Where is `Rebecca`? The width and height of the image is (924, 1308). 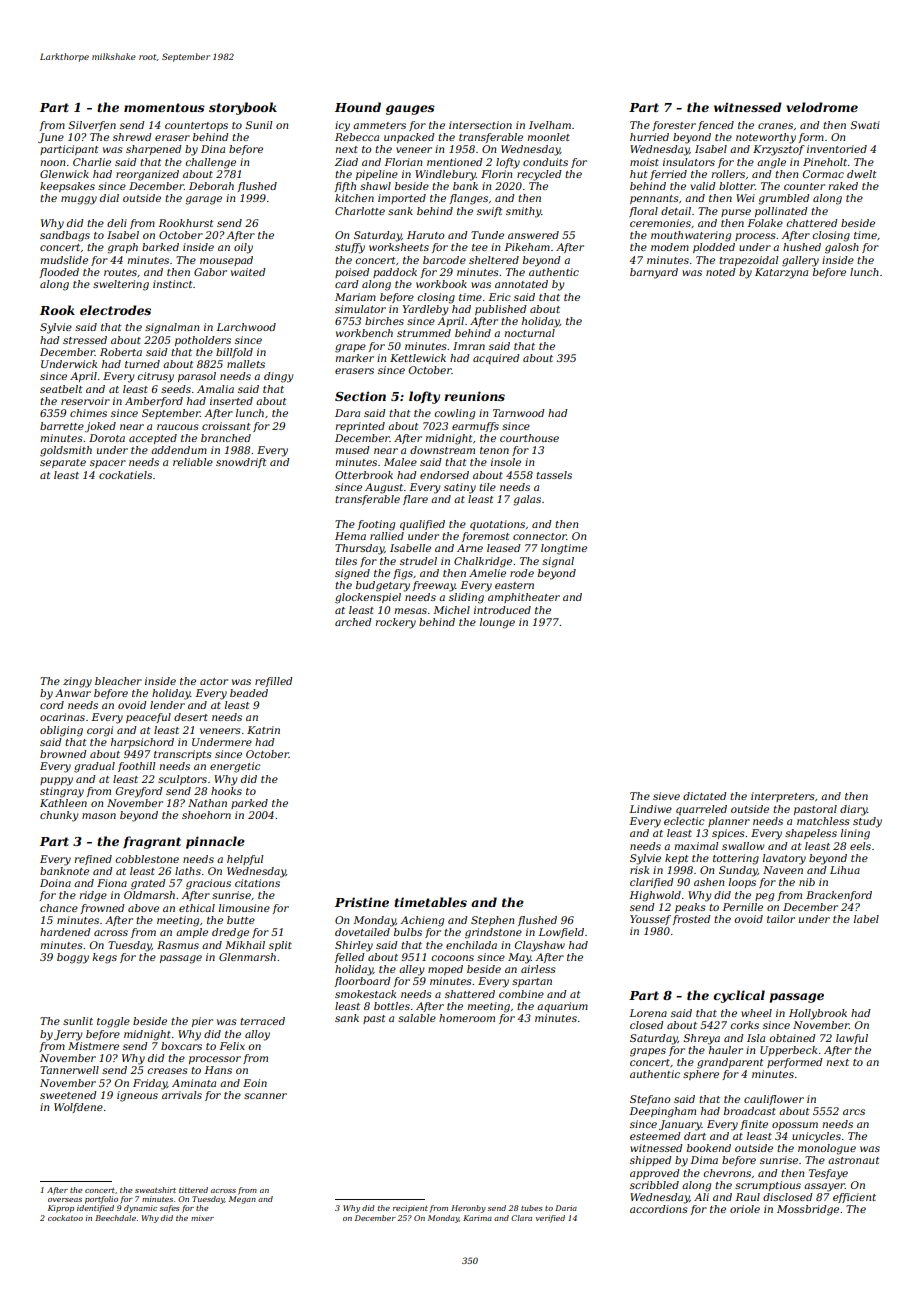
Rebecca is located at coordinates (357, 137).
